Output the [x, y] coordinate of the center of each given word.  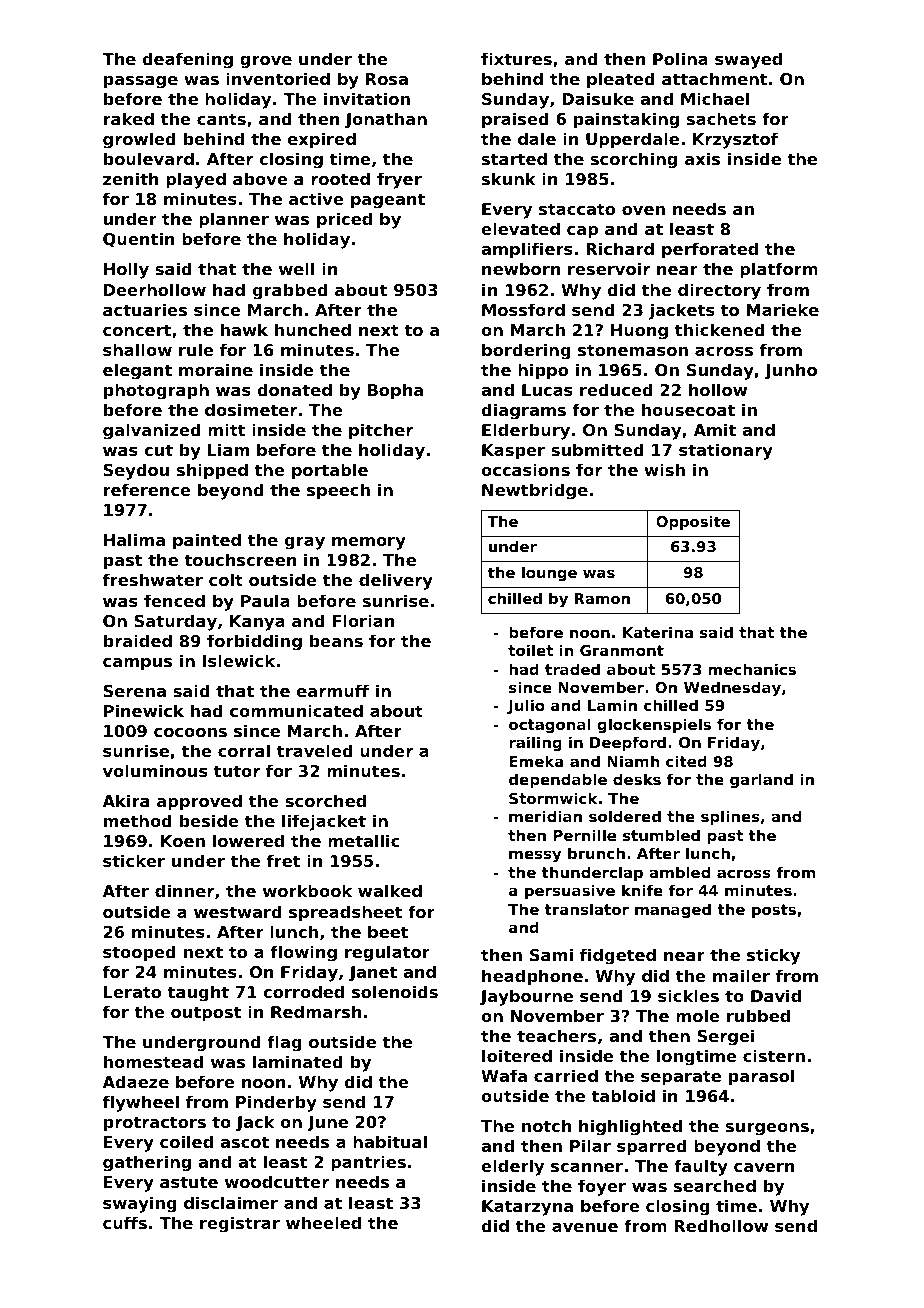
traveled [315, 750]
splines [730, 817]
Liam [228, 449]
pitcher [381, 431]
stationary [726, 451]
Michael [715, 98]
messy [535, 856]
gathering [147, 1163]
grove [266, 62]
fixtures [516, 58]
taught [198, 993]
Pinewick [144, 710]
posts [774, 911]
